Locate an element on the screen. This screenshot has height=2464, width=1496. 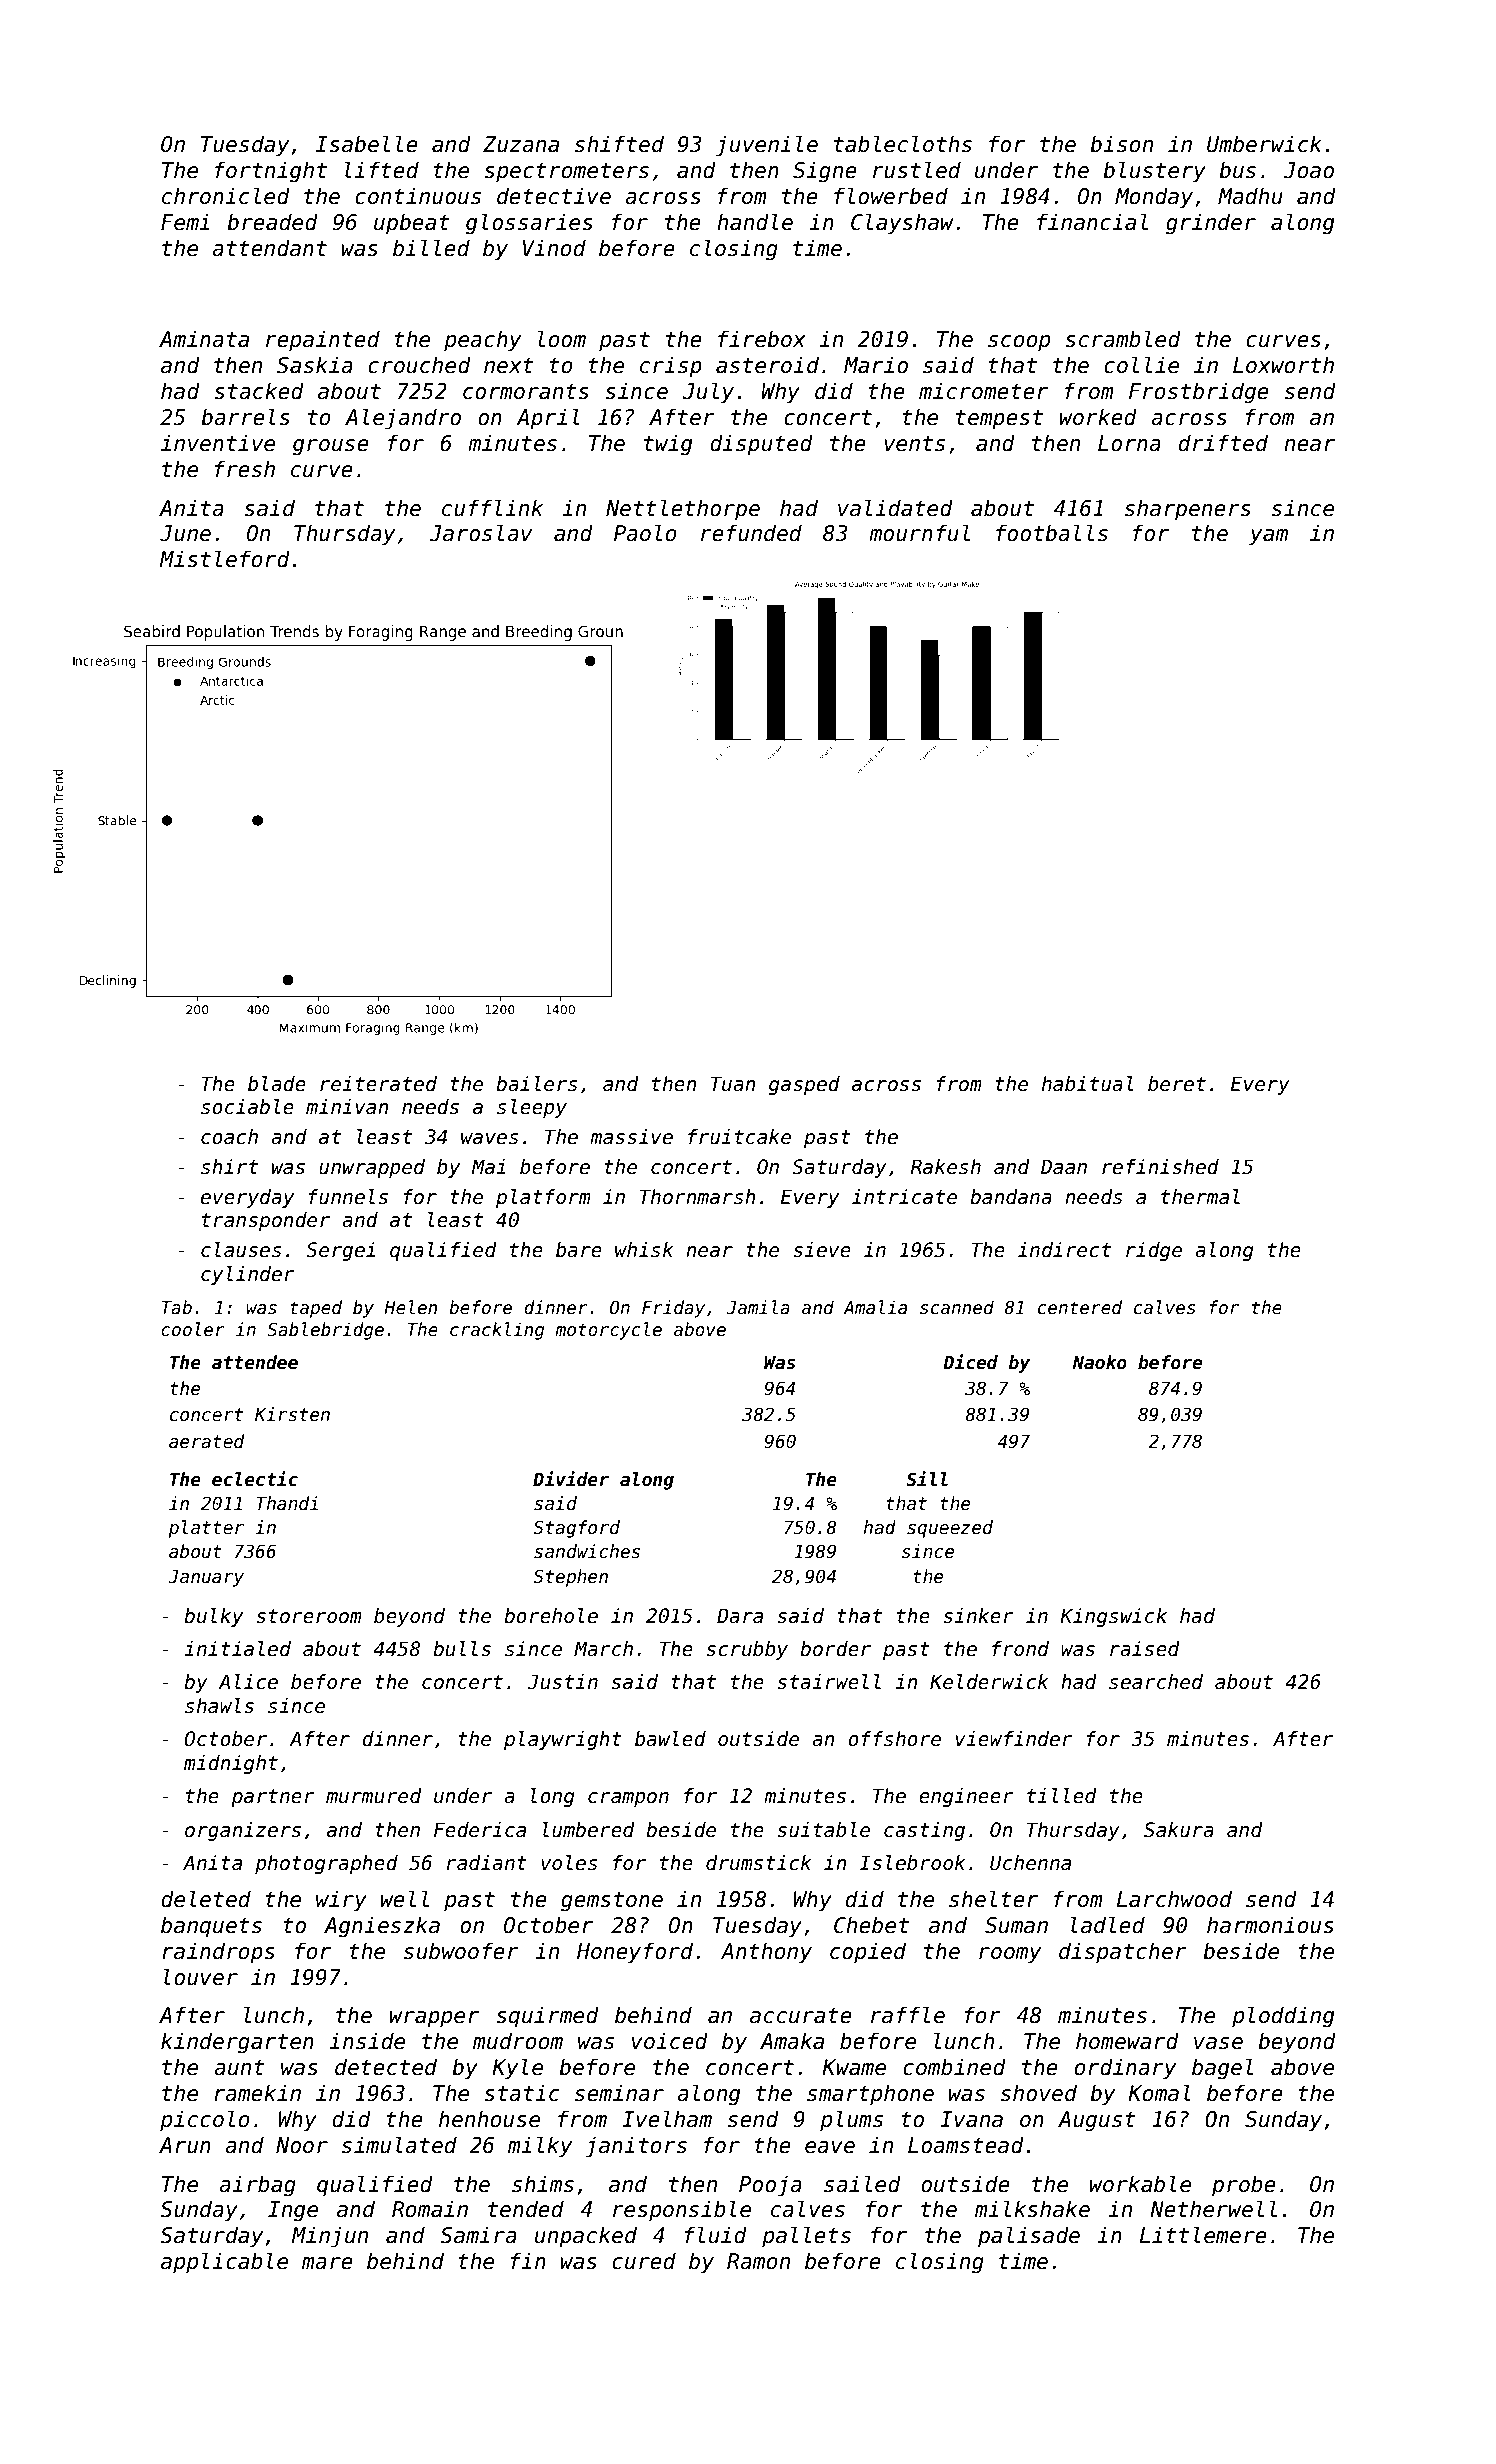
casting is located at coordinates (924, 1831).
